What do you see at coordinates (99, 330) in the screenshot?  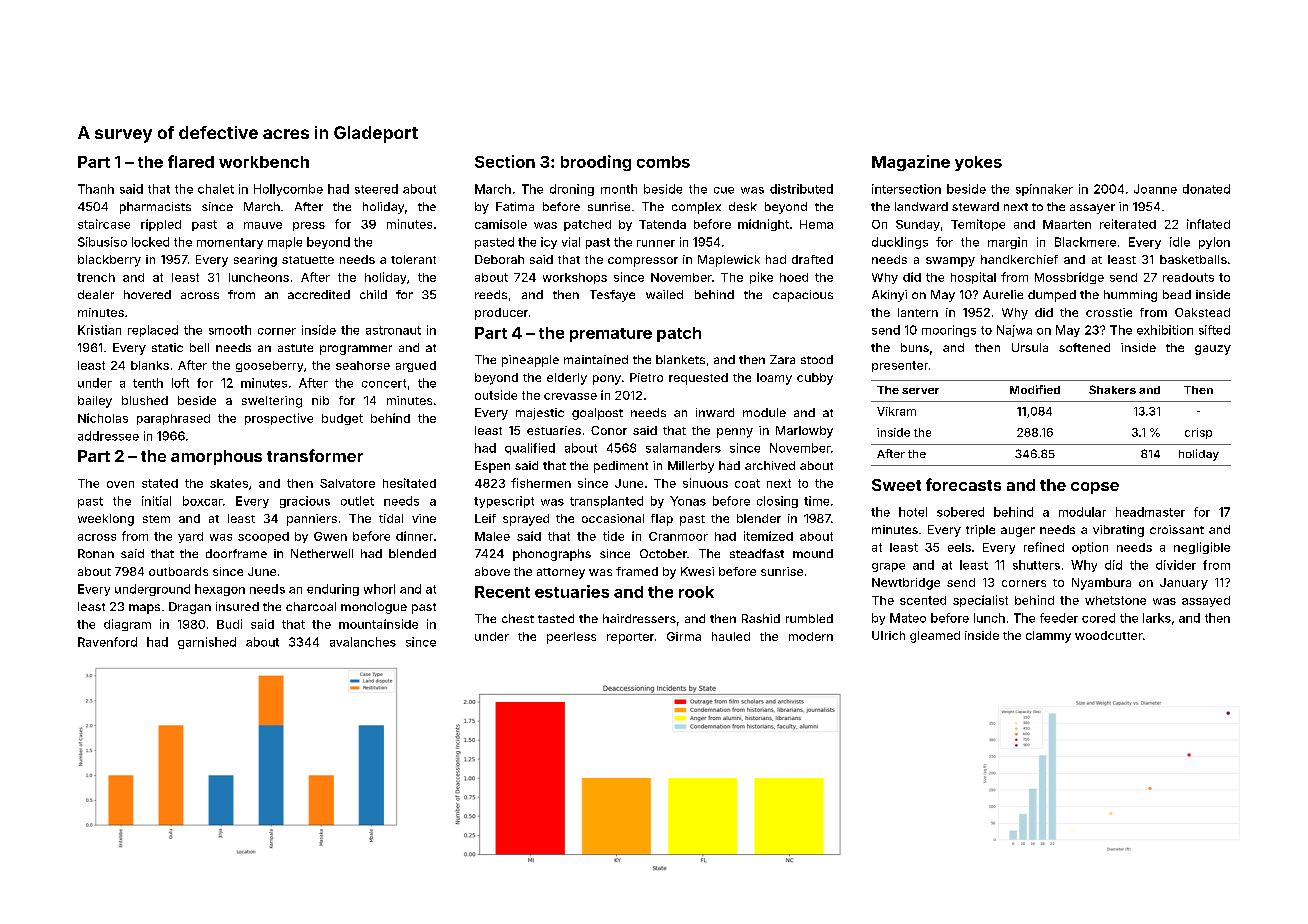 I see `Kristian` at bounding box center [99, 330].
